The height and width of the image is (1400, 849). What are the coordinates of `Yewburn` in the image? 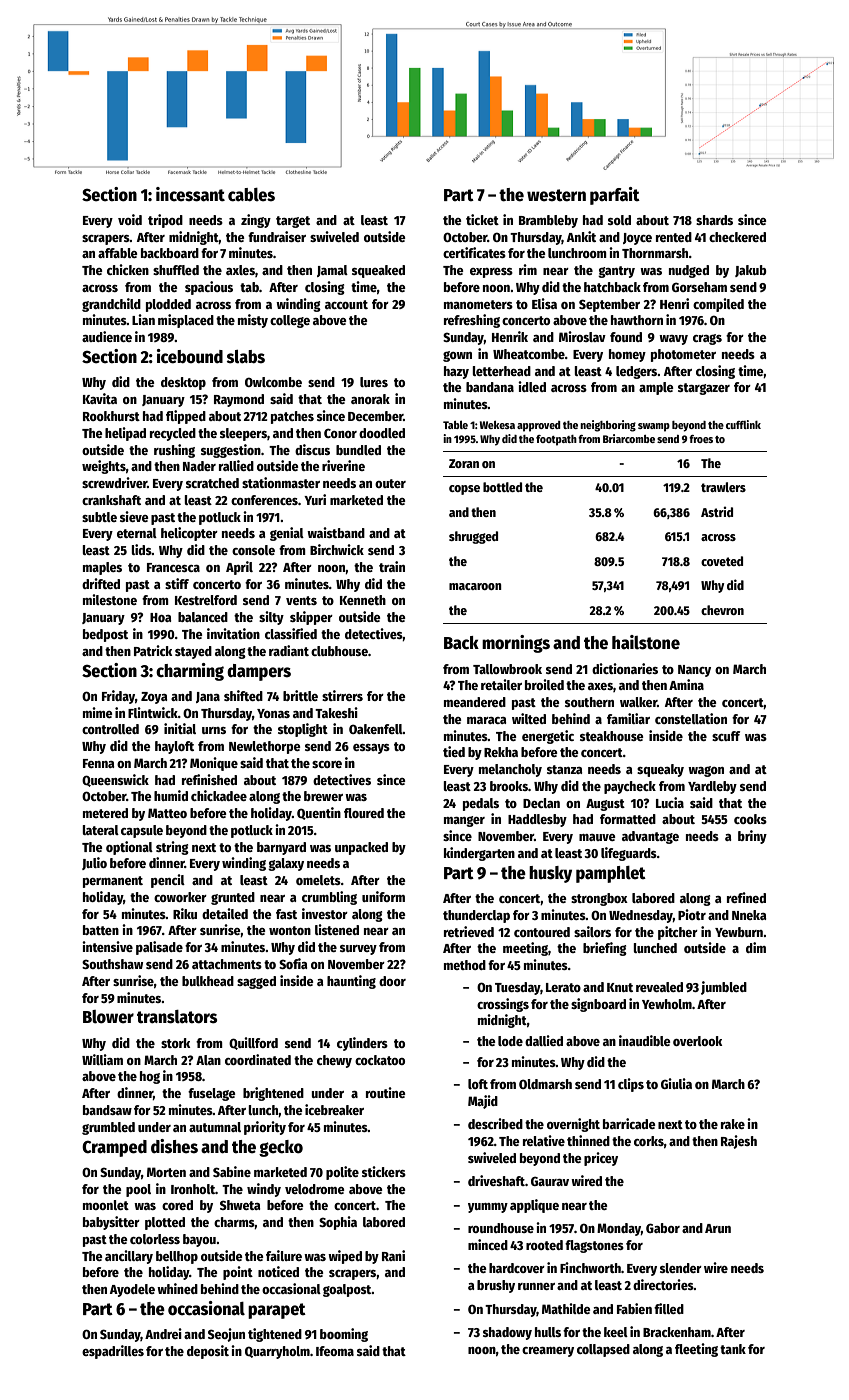 It's located at (739, 932).
